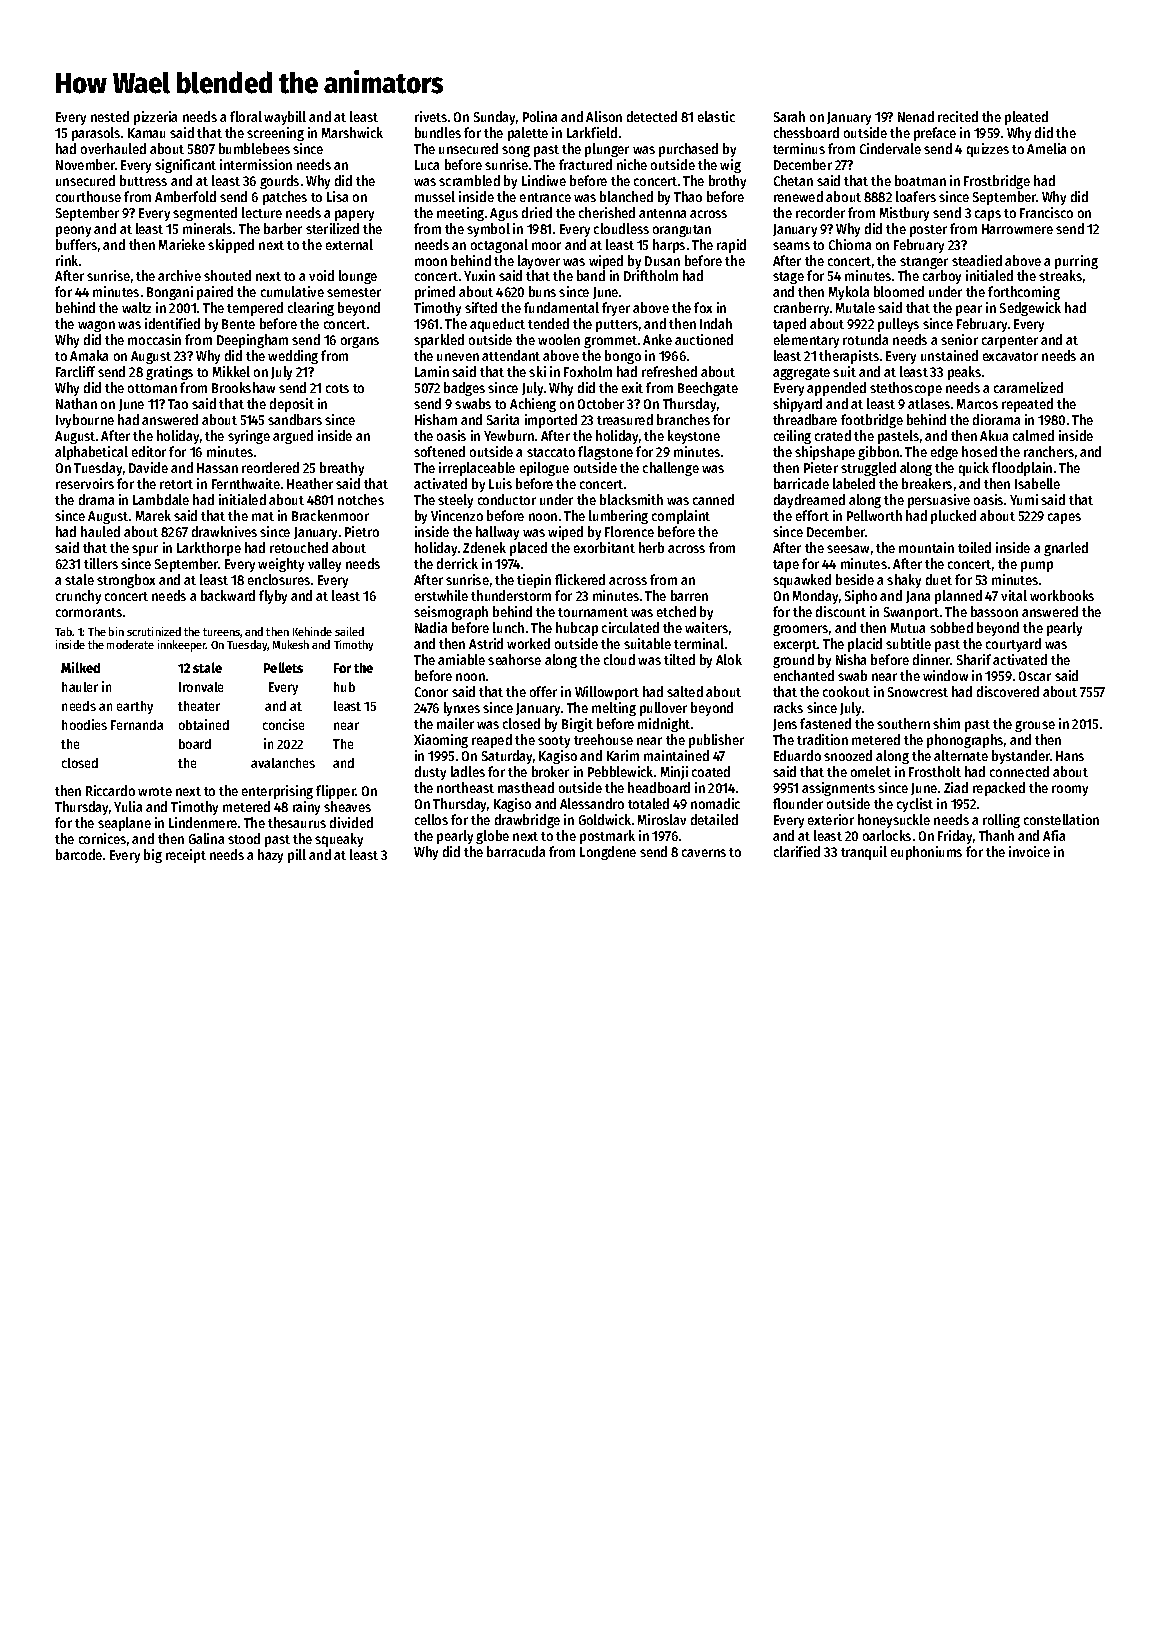 The width and height of the screenshot is (1162, 1643). I want to click on attendant, so click(511, 355).
